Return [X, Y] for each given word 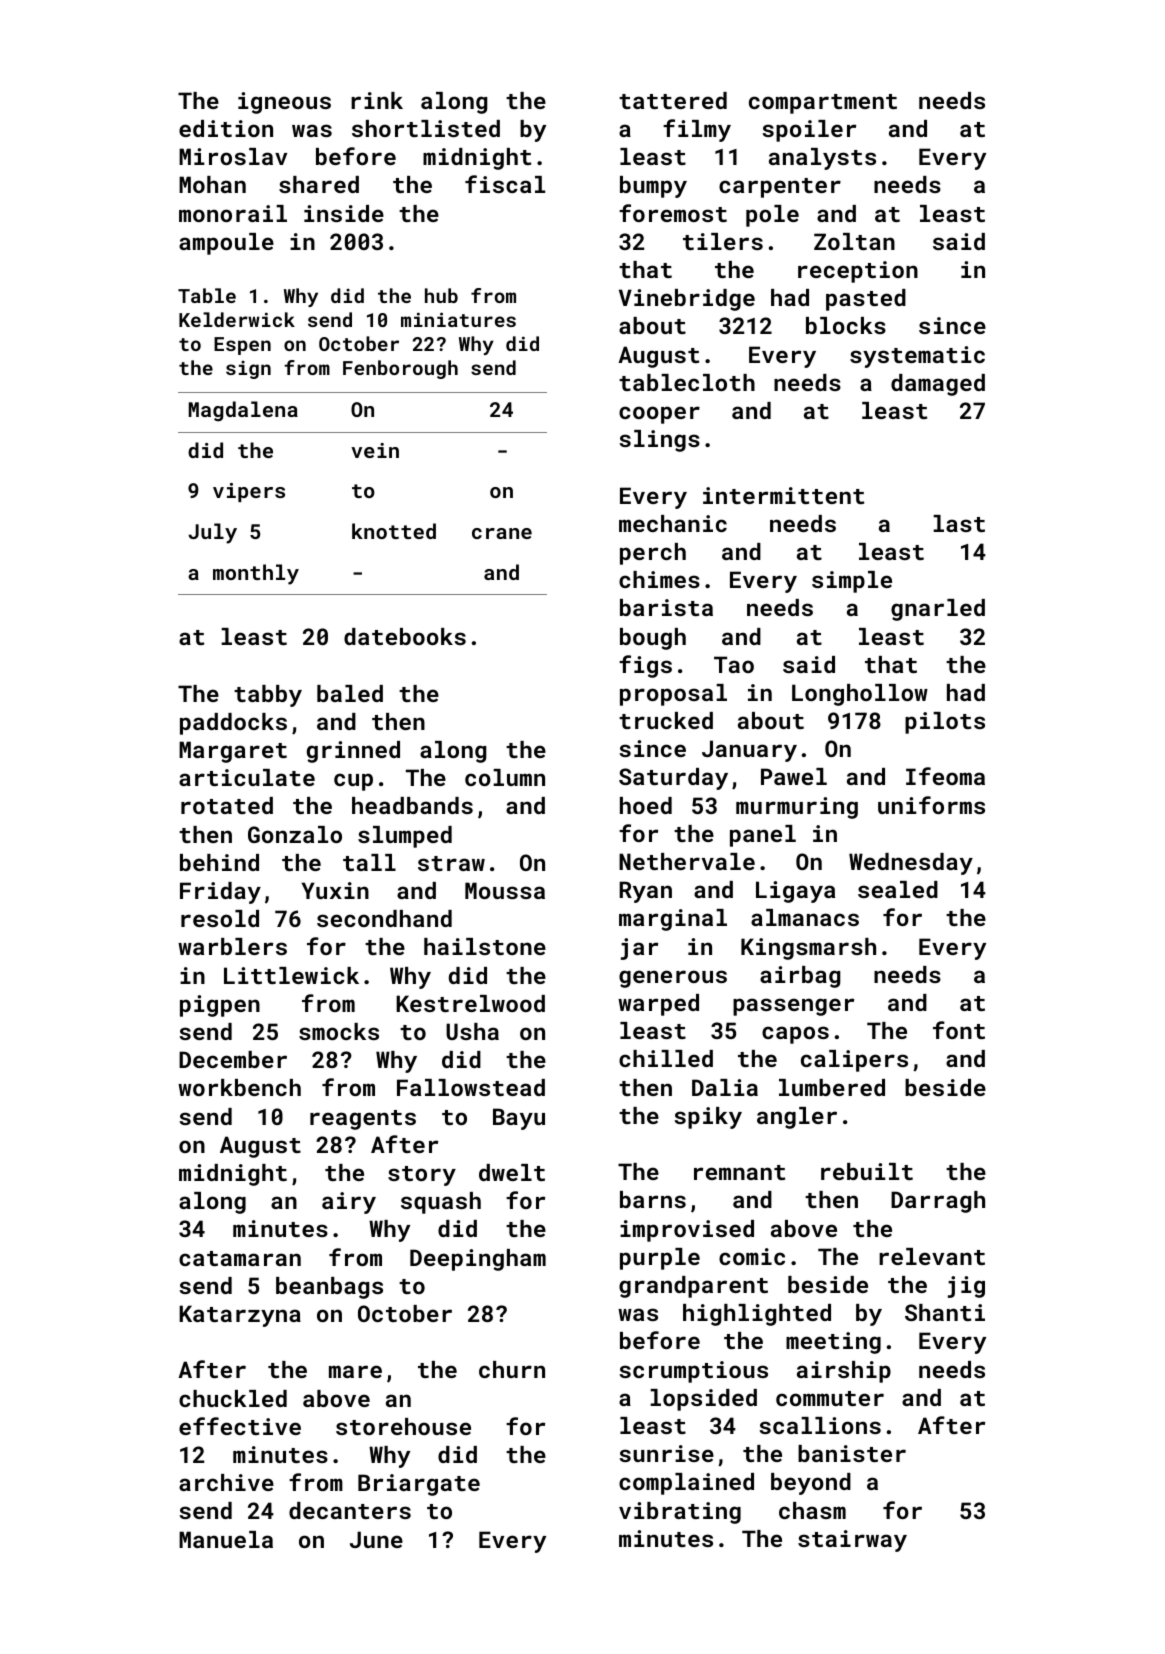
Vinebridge [687, 300]
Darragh [938, 1202]
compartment [823, 104]
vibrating [680, 1513]
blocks [846, 325]
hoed [646, 805]
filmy [697, 130]
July [212, 533]
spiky [708, 1118]
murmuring [797, 808]
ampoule [226, 244]
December [233, 1059]
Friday [220, 893]
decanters [350, 1510]
